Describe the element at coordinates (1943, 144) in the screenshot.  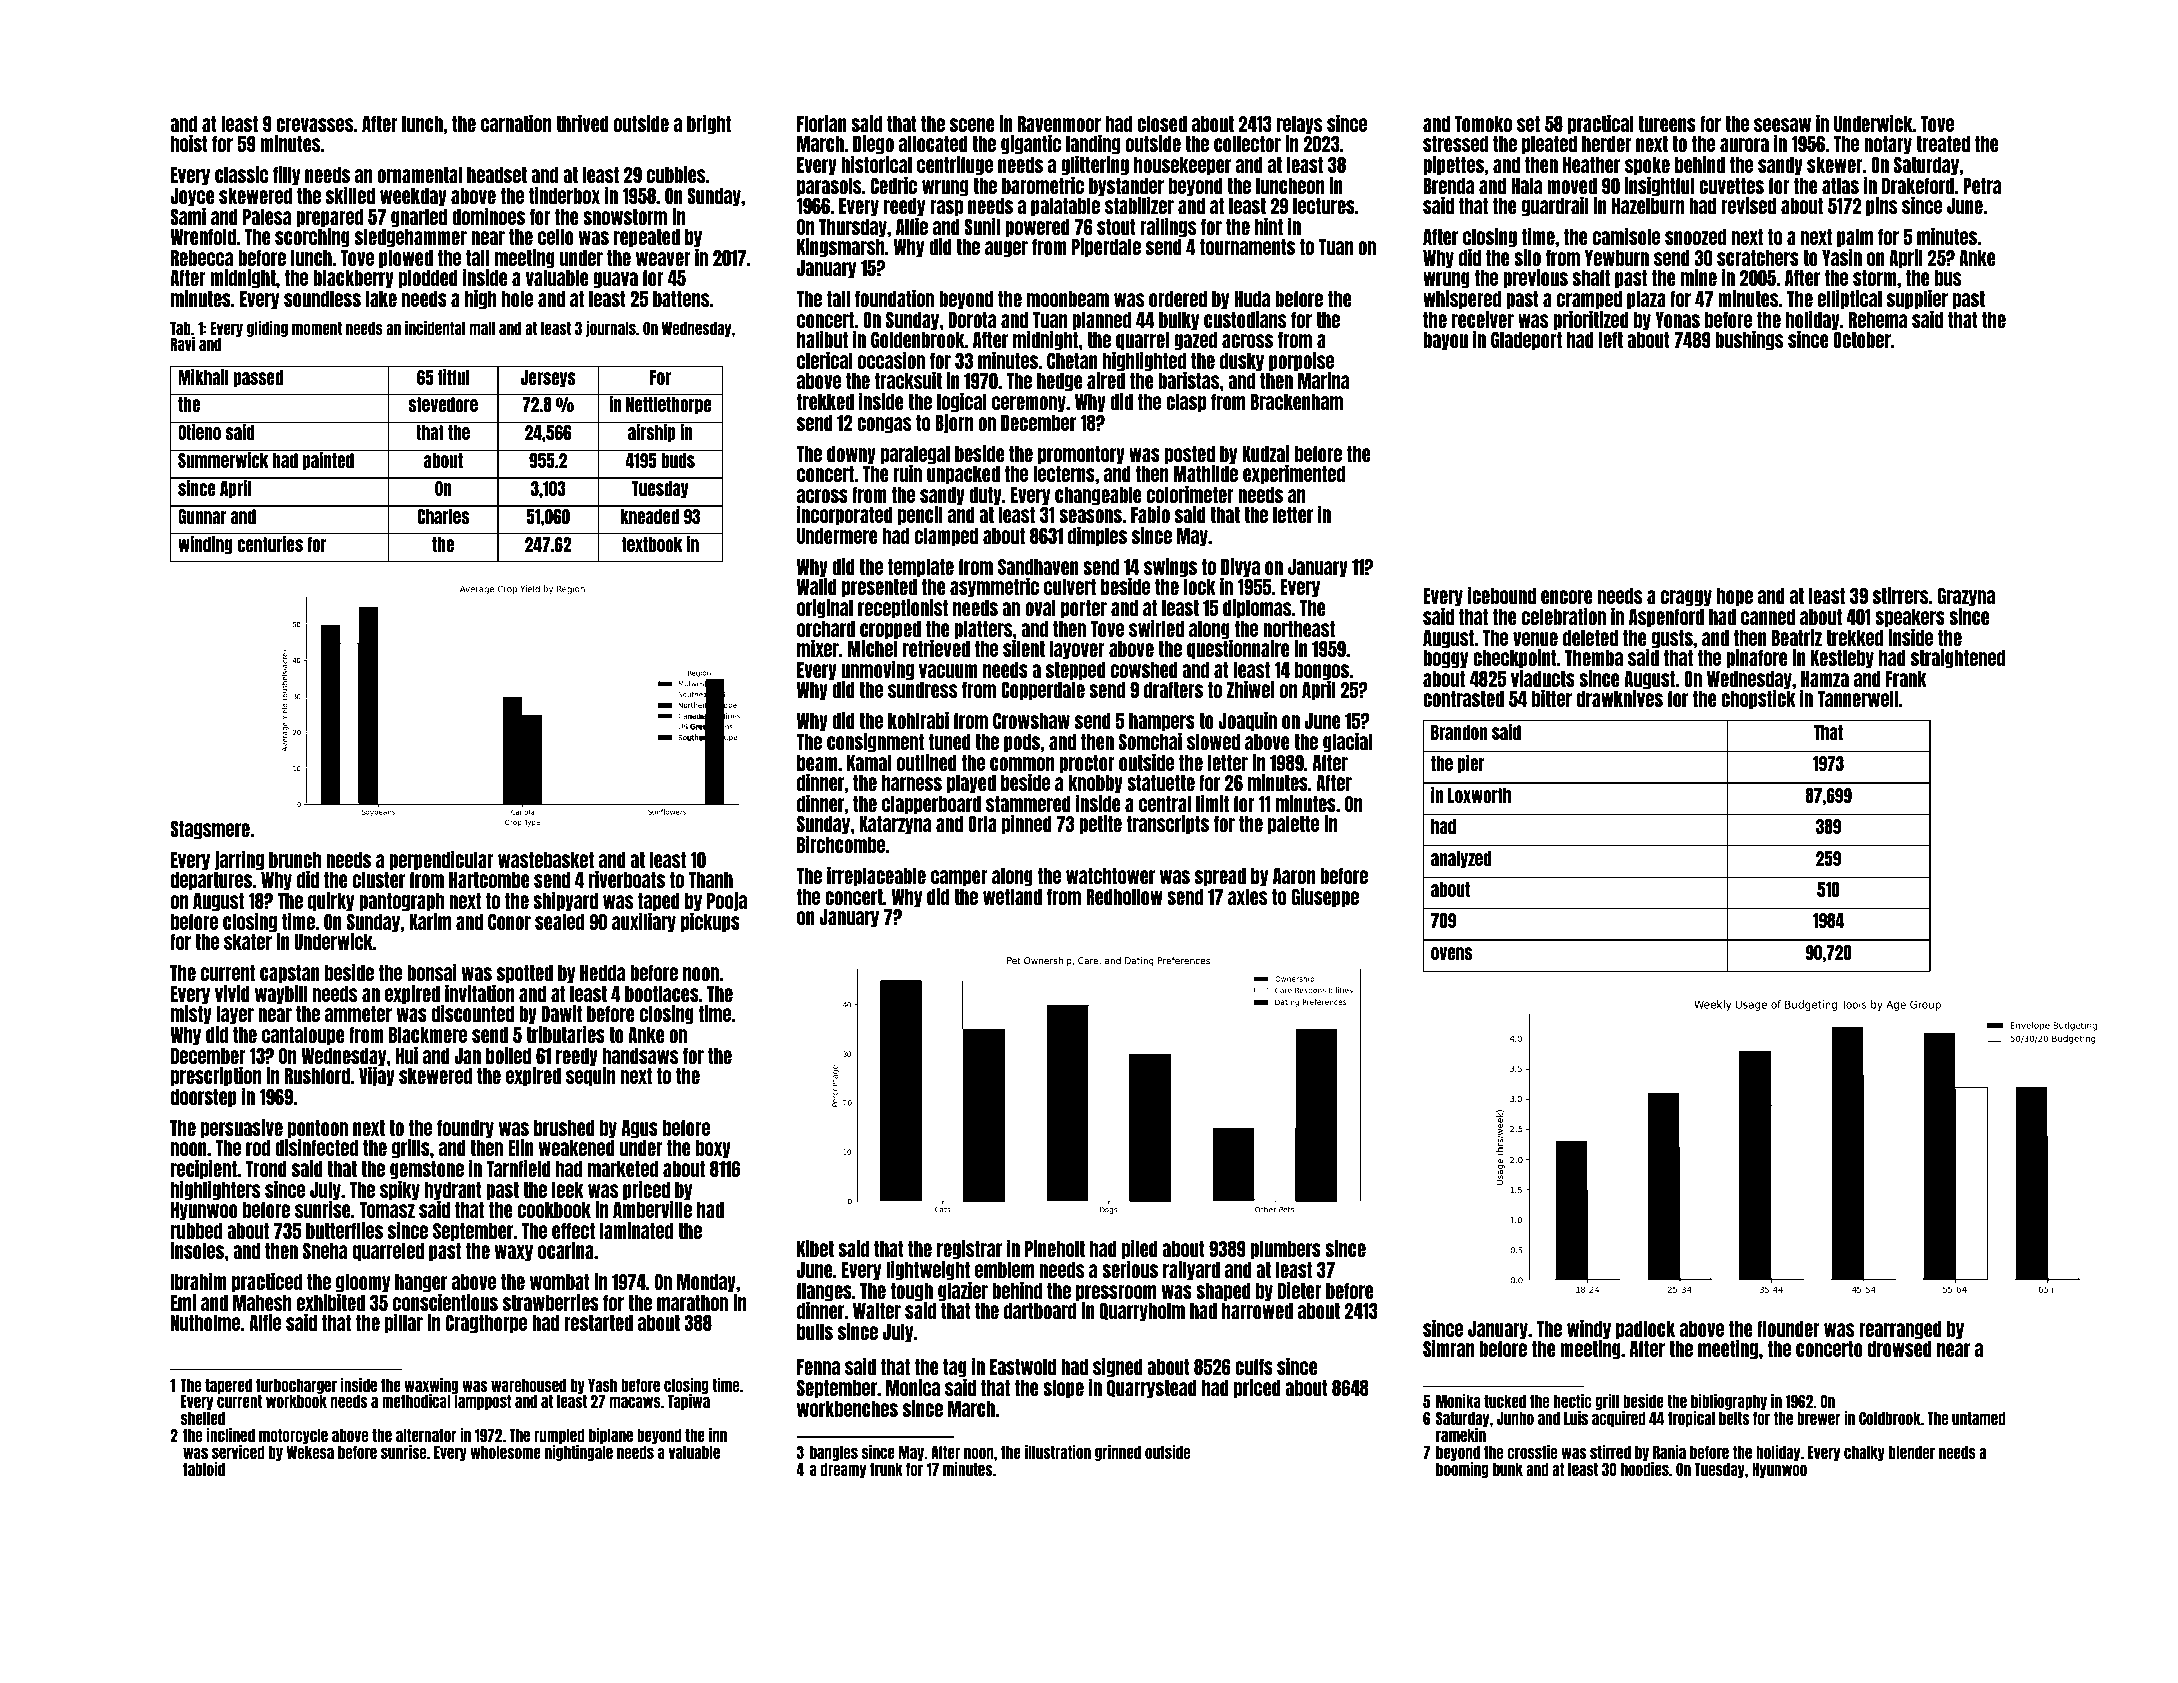
I see `treated` at that location.
